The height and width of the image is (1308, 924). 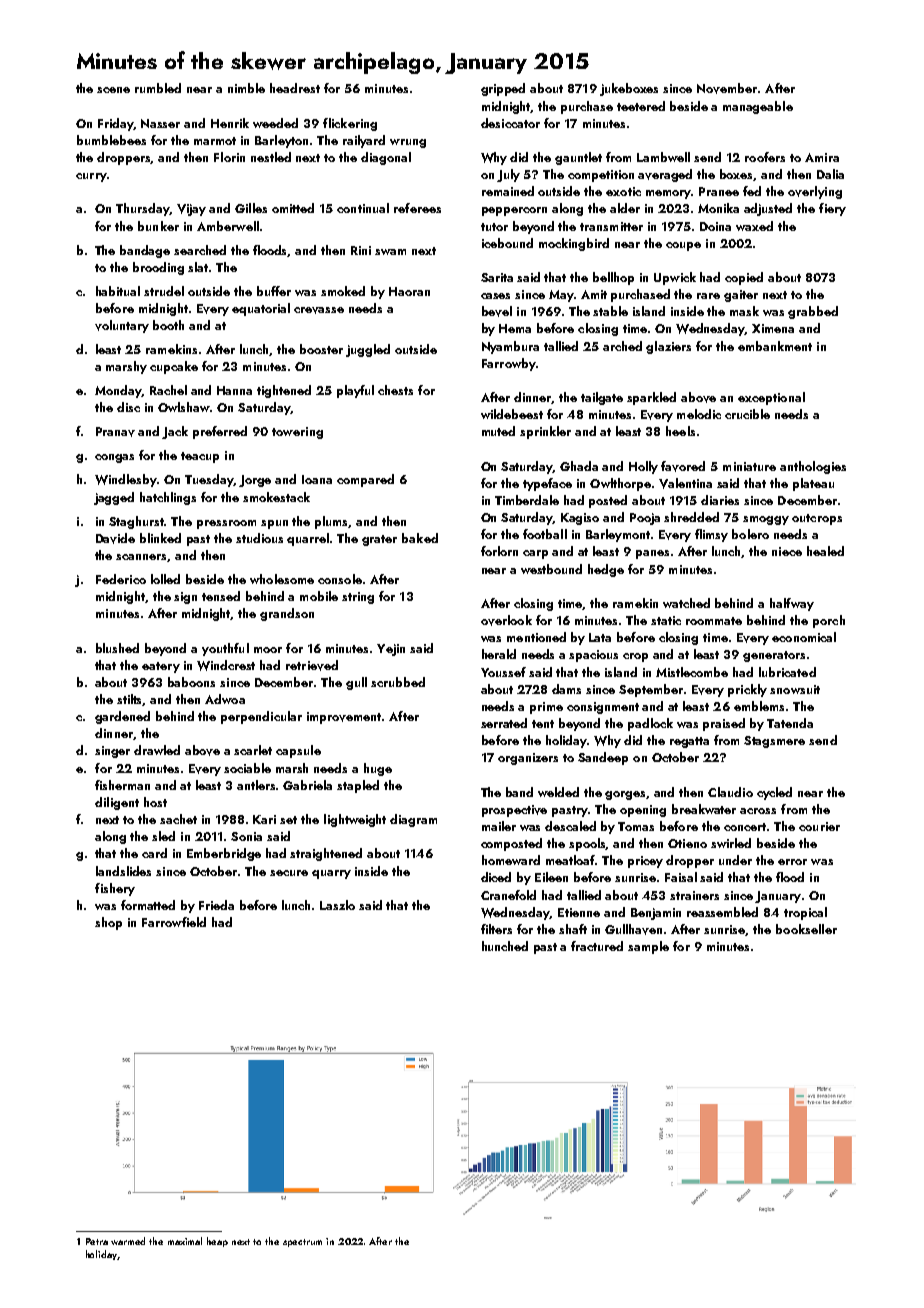 I want to click on manageable, so click(x=758, y=107).
